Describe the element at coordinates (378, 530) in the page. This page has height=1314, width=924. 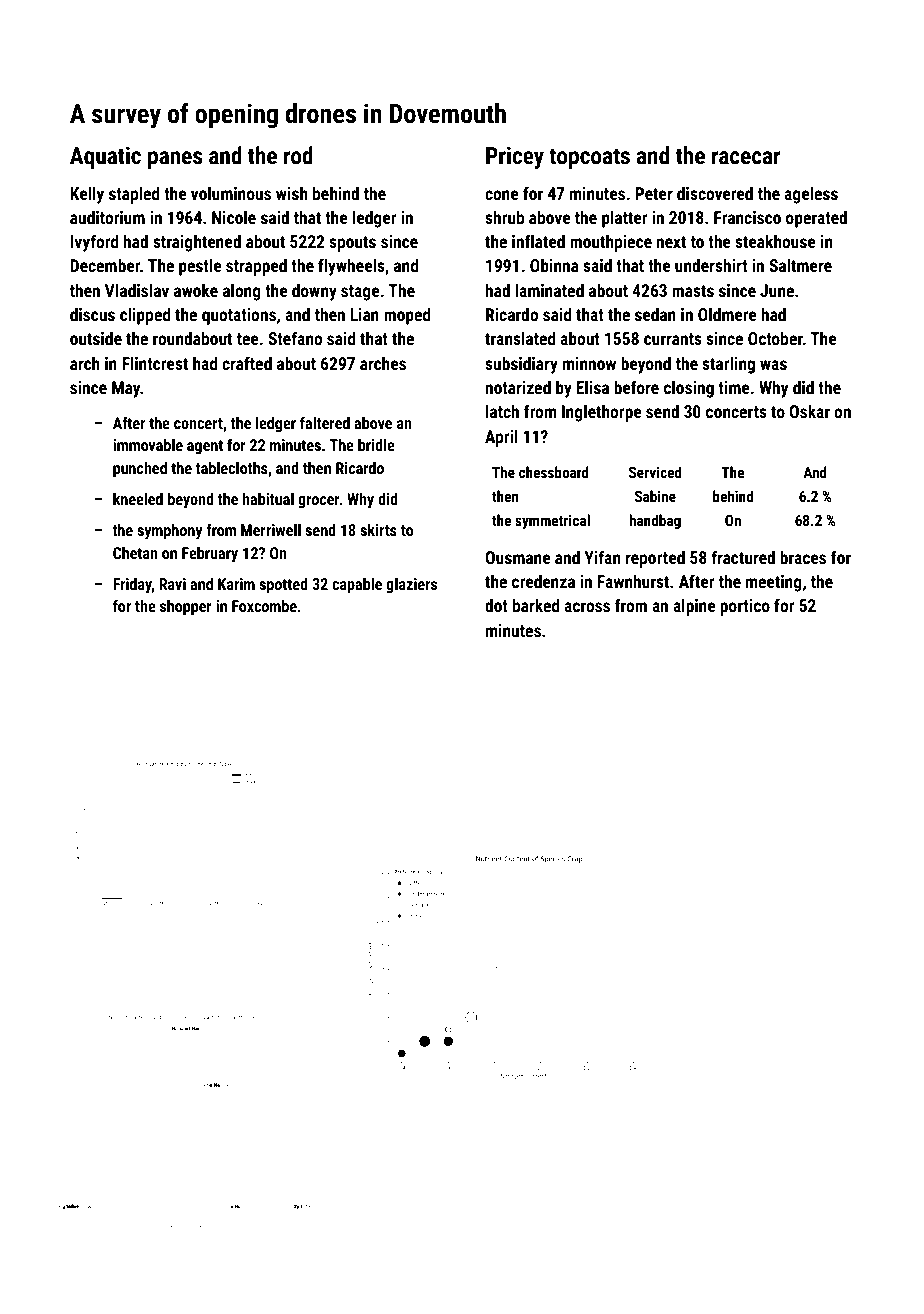
I see `skirts` at that location.
